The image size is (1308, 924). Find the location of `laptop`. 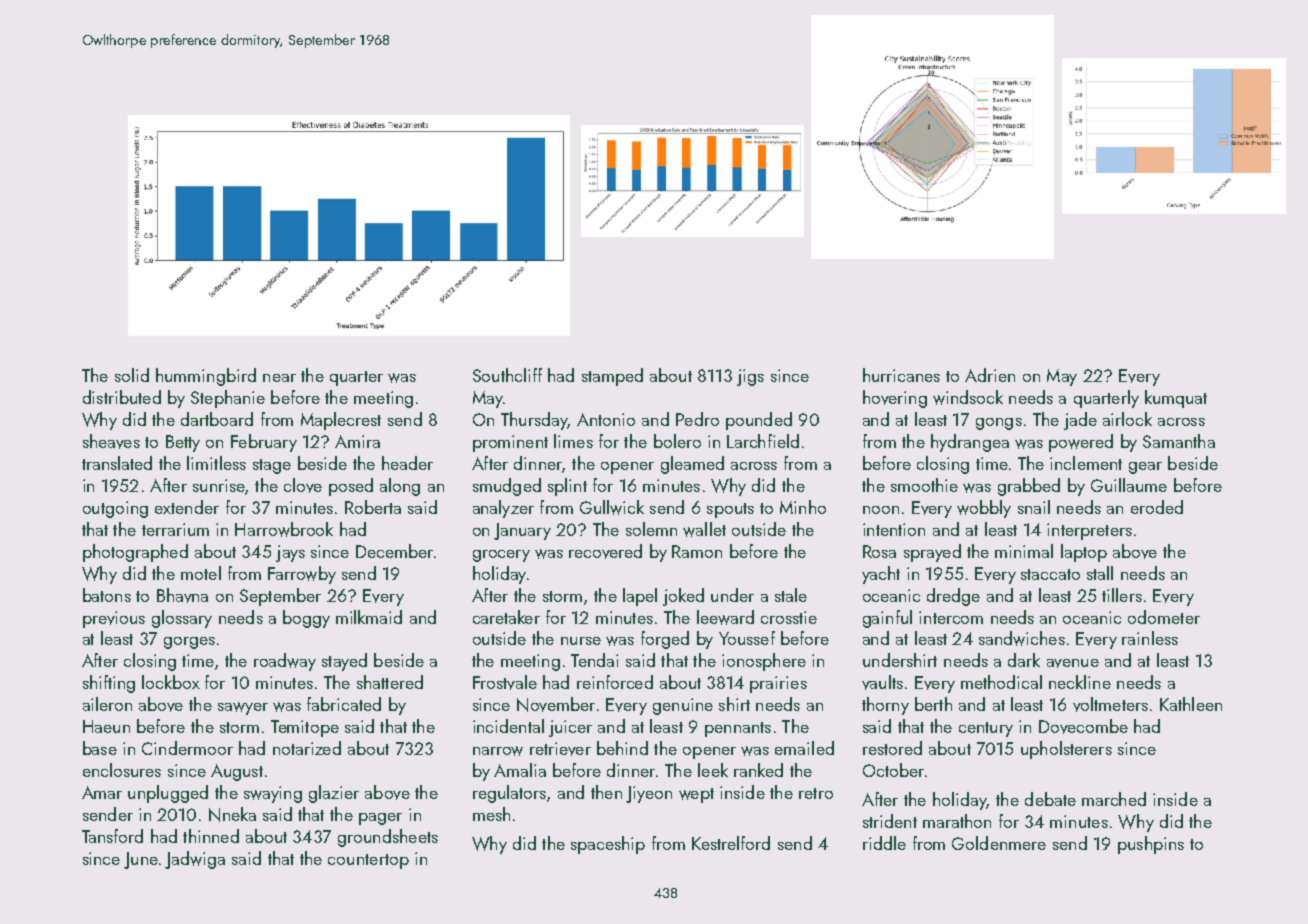

laptop is located at coordinates (1084, 553).
